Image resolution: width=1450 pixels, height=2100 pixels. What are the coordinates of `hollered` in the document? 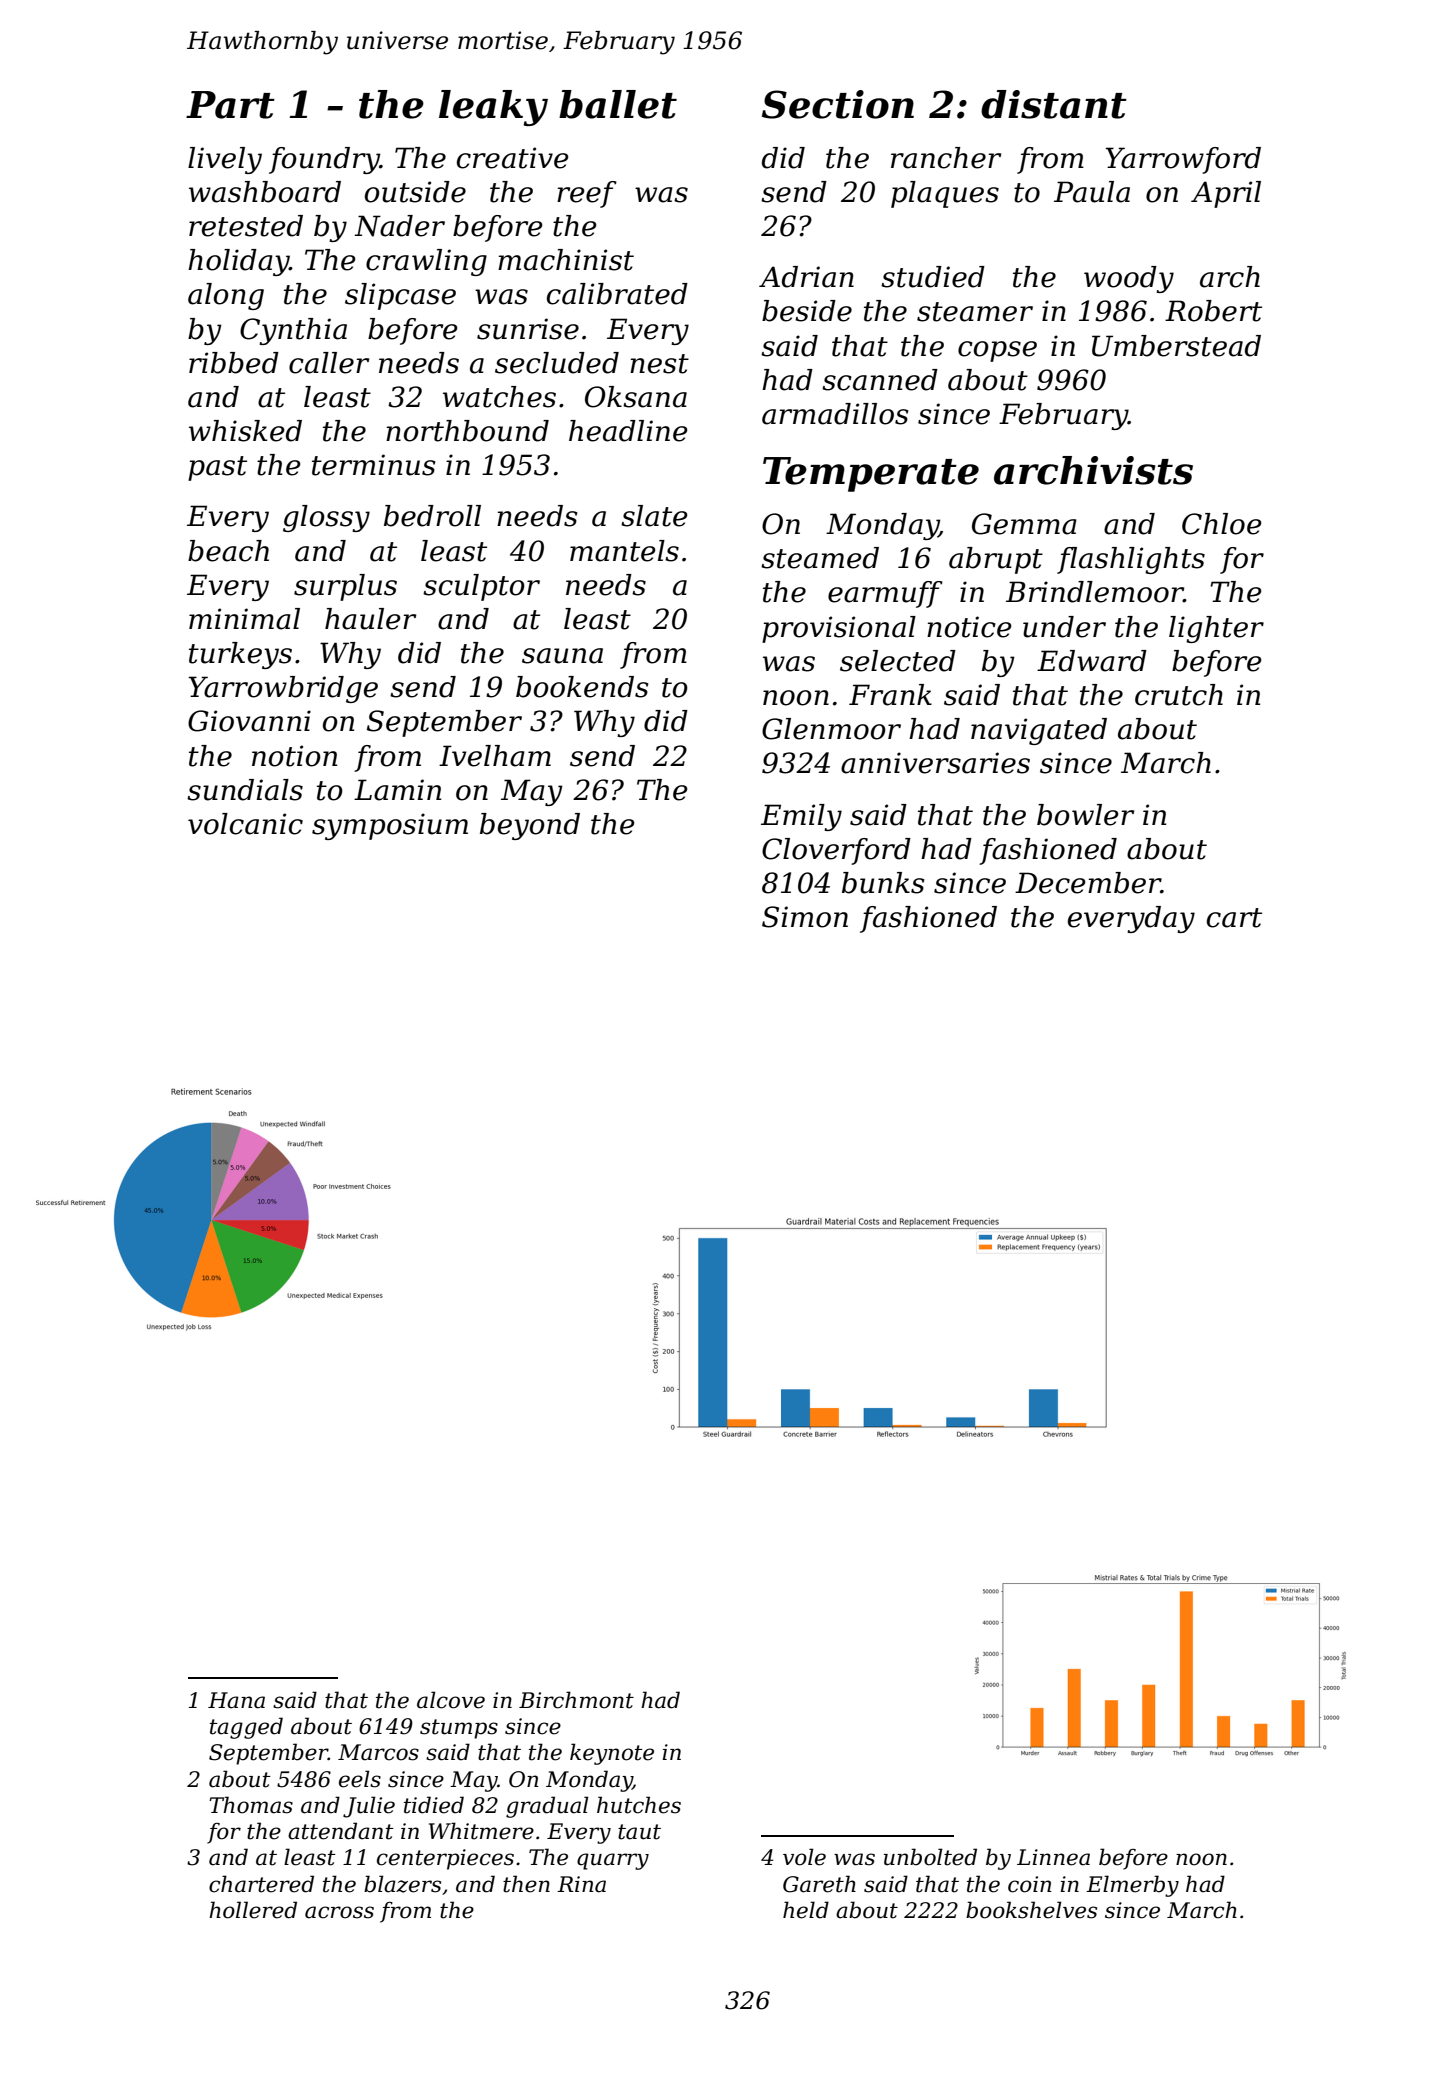 It's located at (253, 1910).
